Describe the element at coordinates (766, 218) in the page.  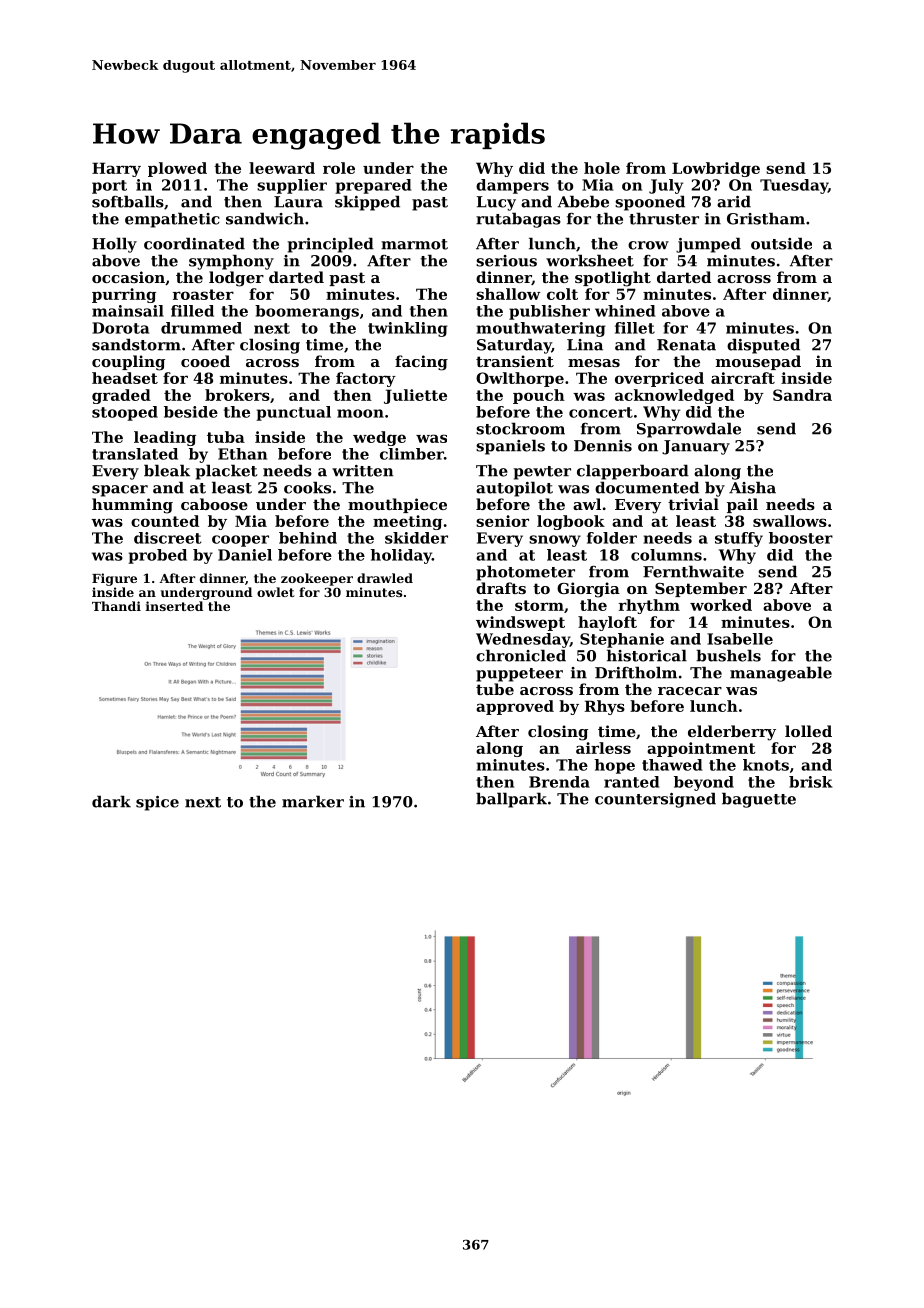
I see `Gristham` at that location.
